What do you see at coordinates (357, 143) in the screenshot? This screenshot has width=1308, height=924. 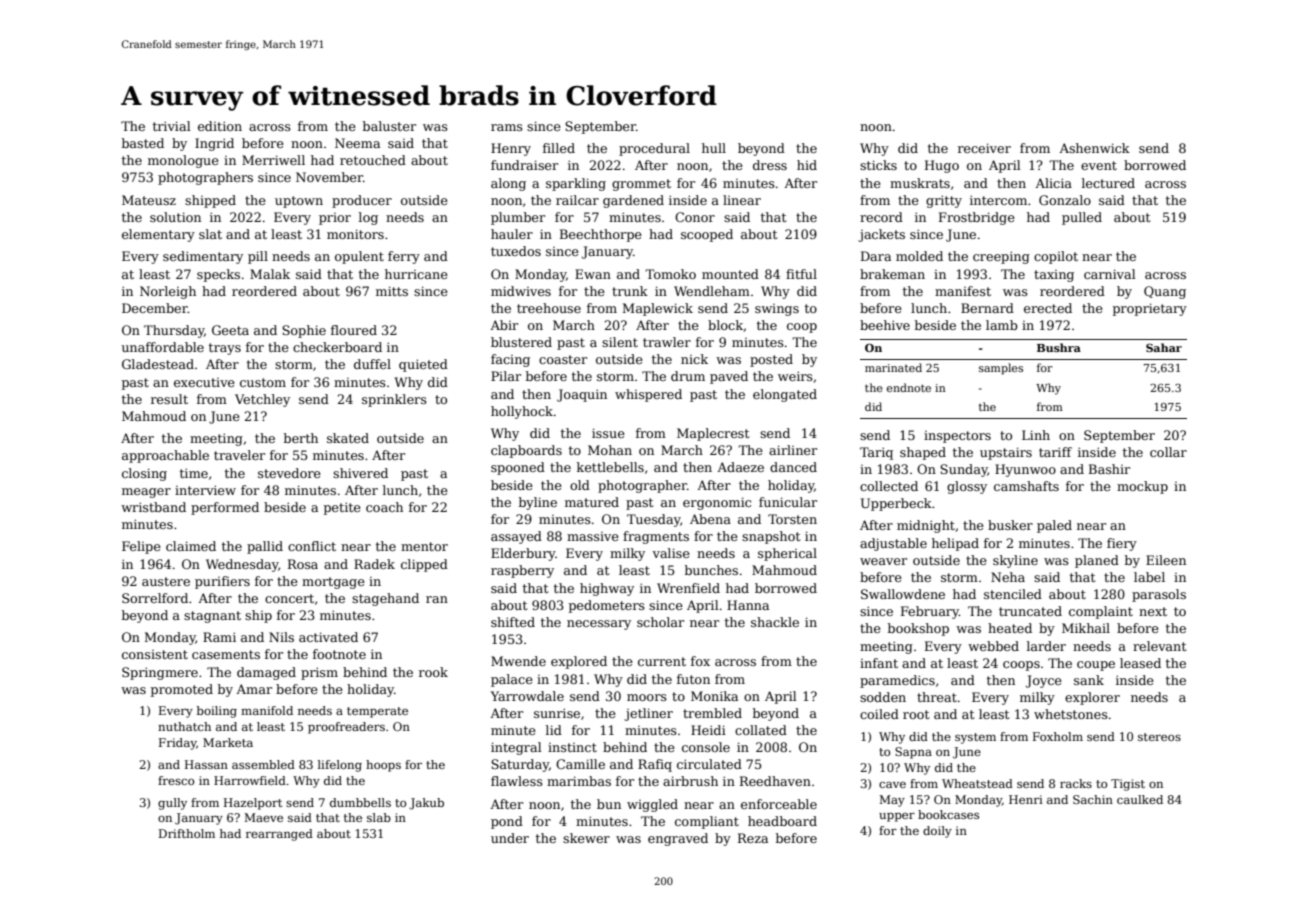 I see `Neema` at bounding box center [357, 143].
